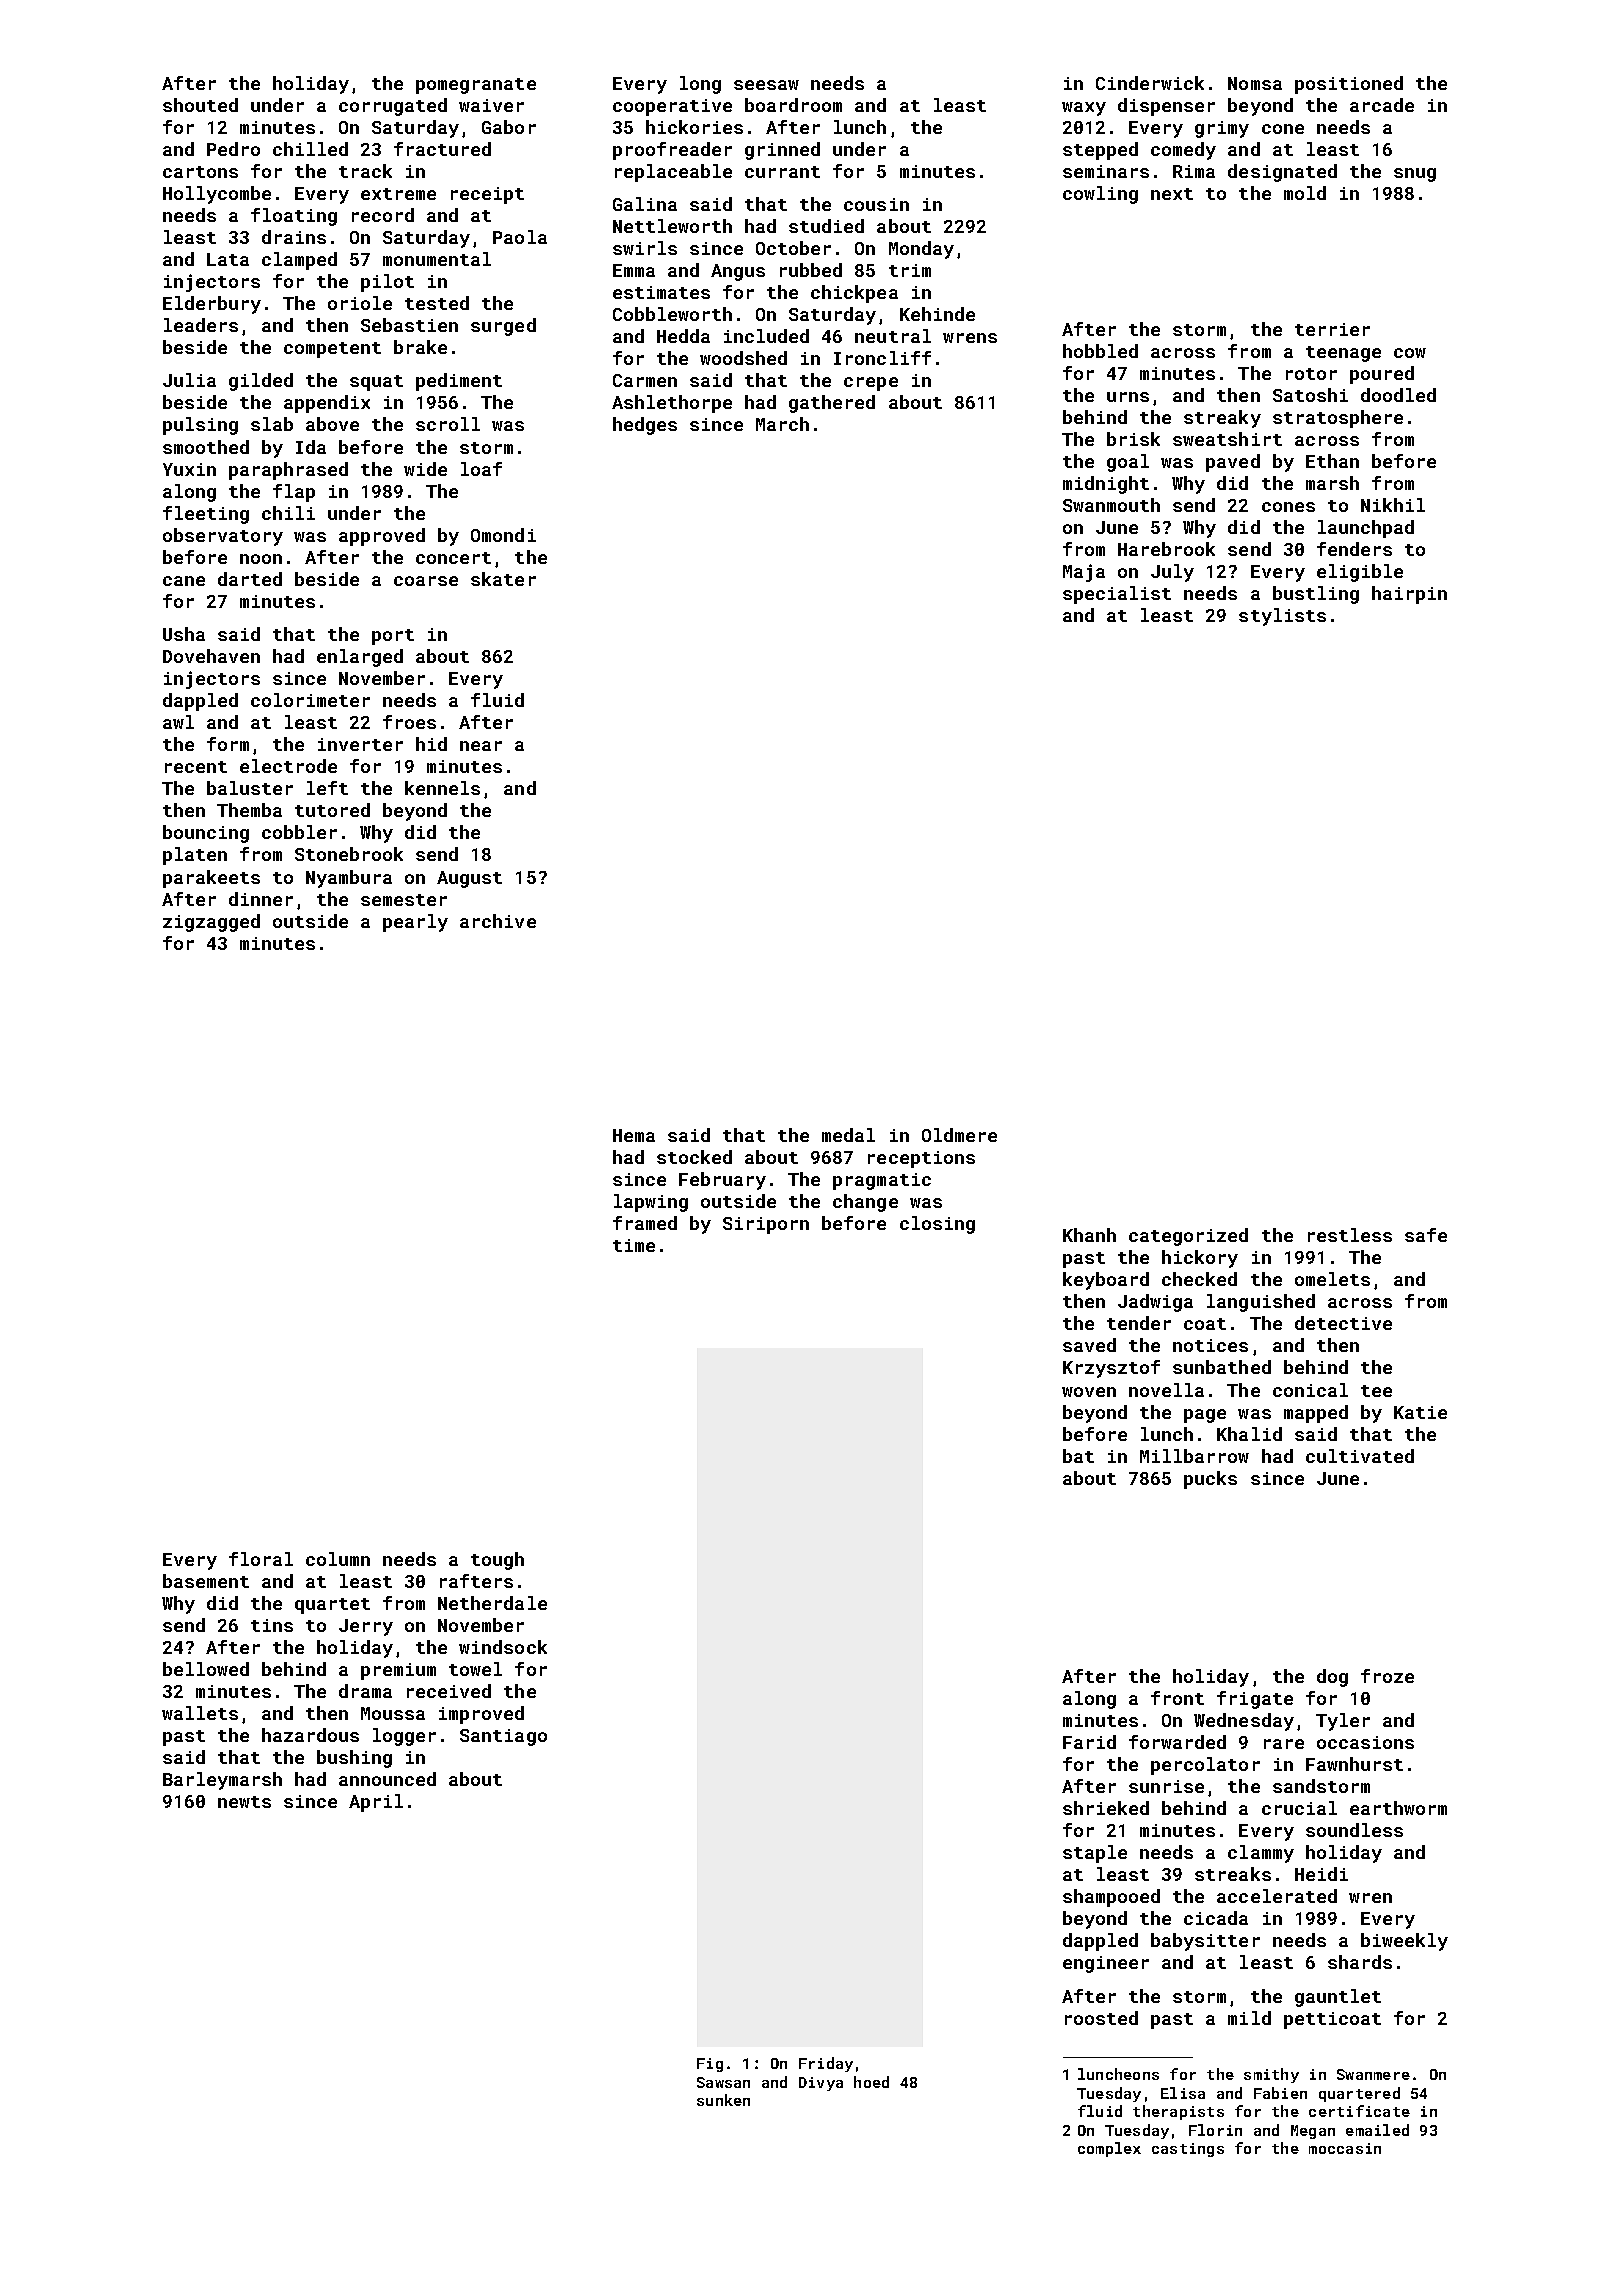 This screenshot has height=2292, width=1620. What do you see at coordinates (497, 1561) in the screenshot?
I see `tough` at bounding box center [497, 1561].
